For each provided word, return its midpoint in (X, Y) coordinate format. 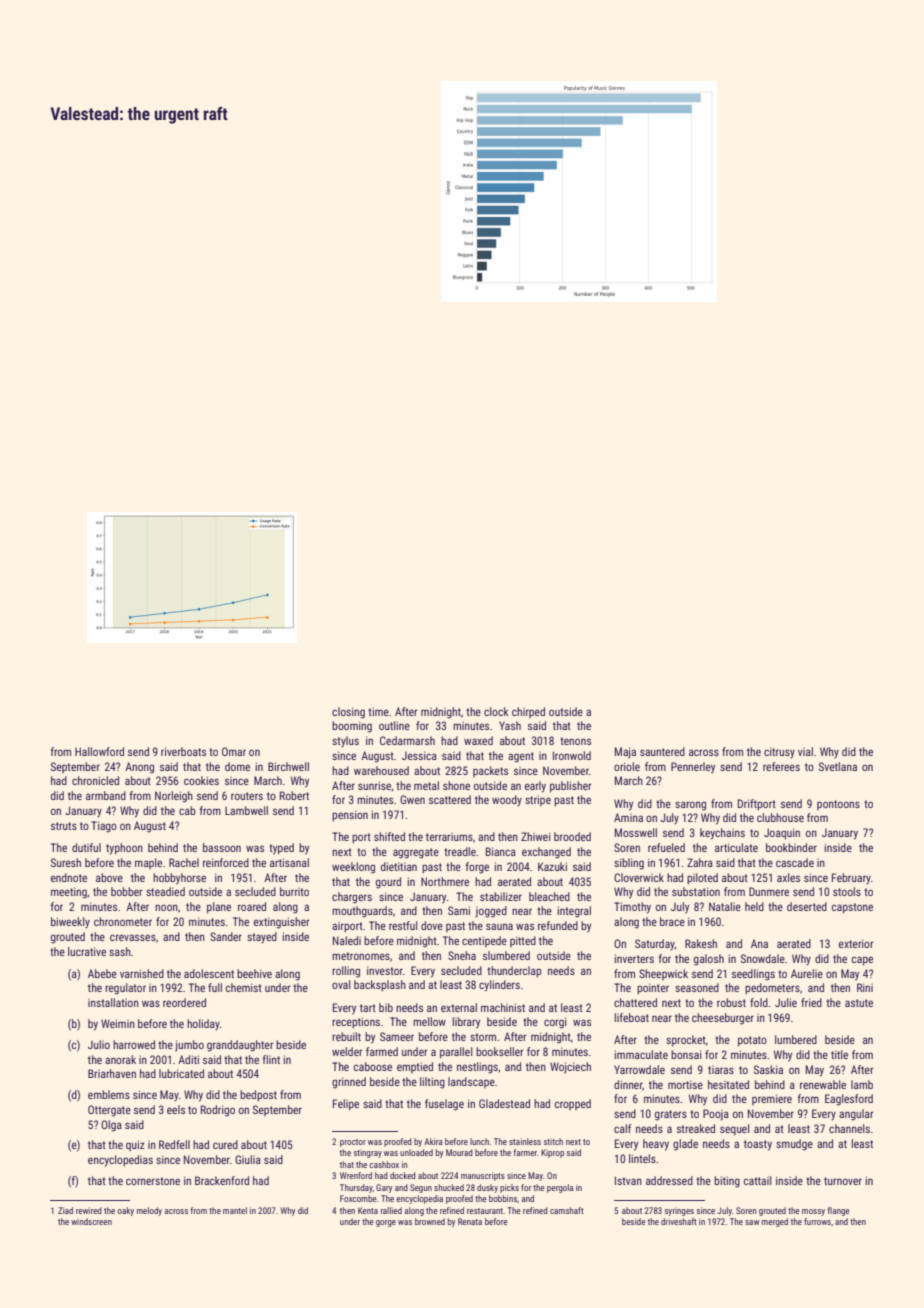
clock (496, 711)
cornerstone (153, 1181)
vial (805, 751)
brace (672, 921)
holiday (203, 1024)
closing (348, 713)
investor (385, 970)
